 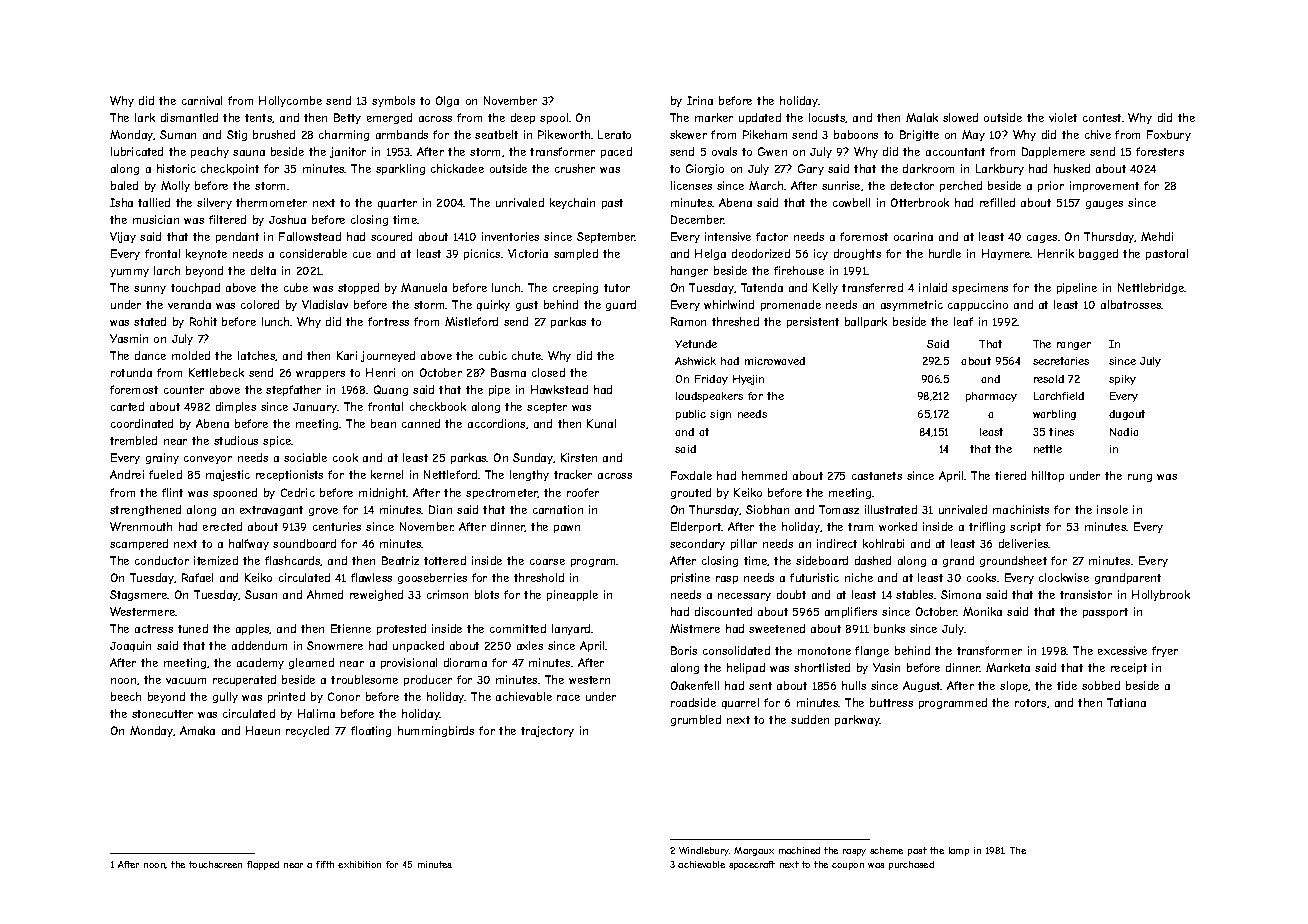 What do you see at coordinates (1122, 380) in the screenshot?
I see `spiky` at bounding box center [1122, 380].
